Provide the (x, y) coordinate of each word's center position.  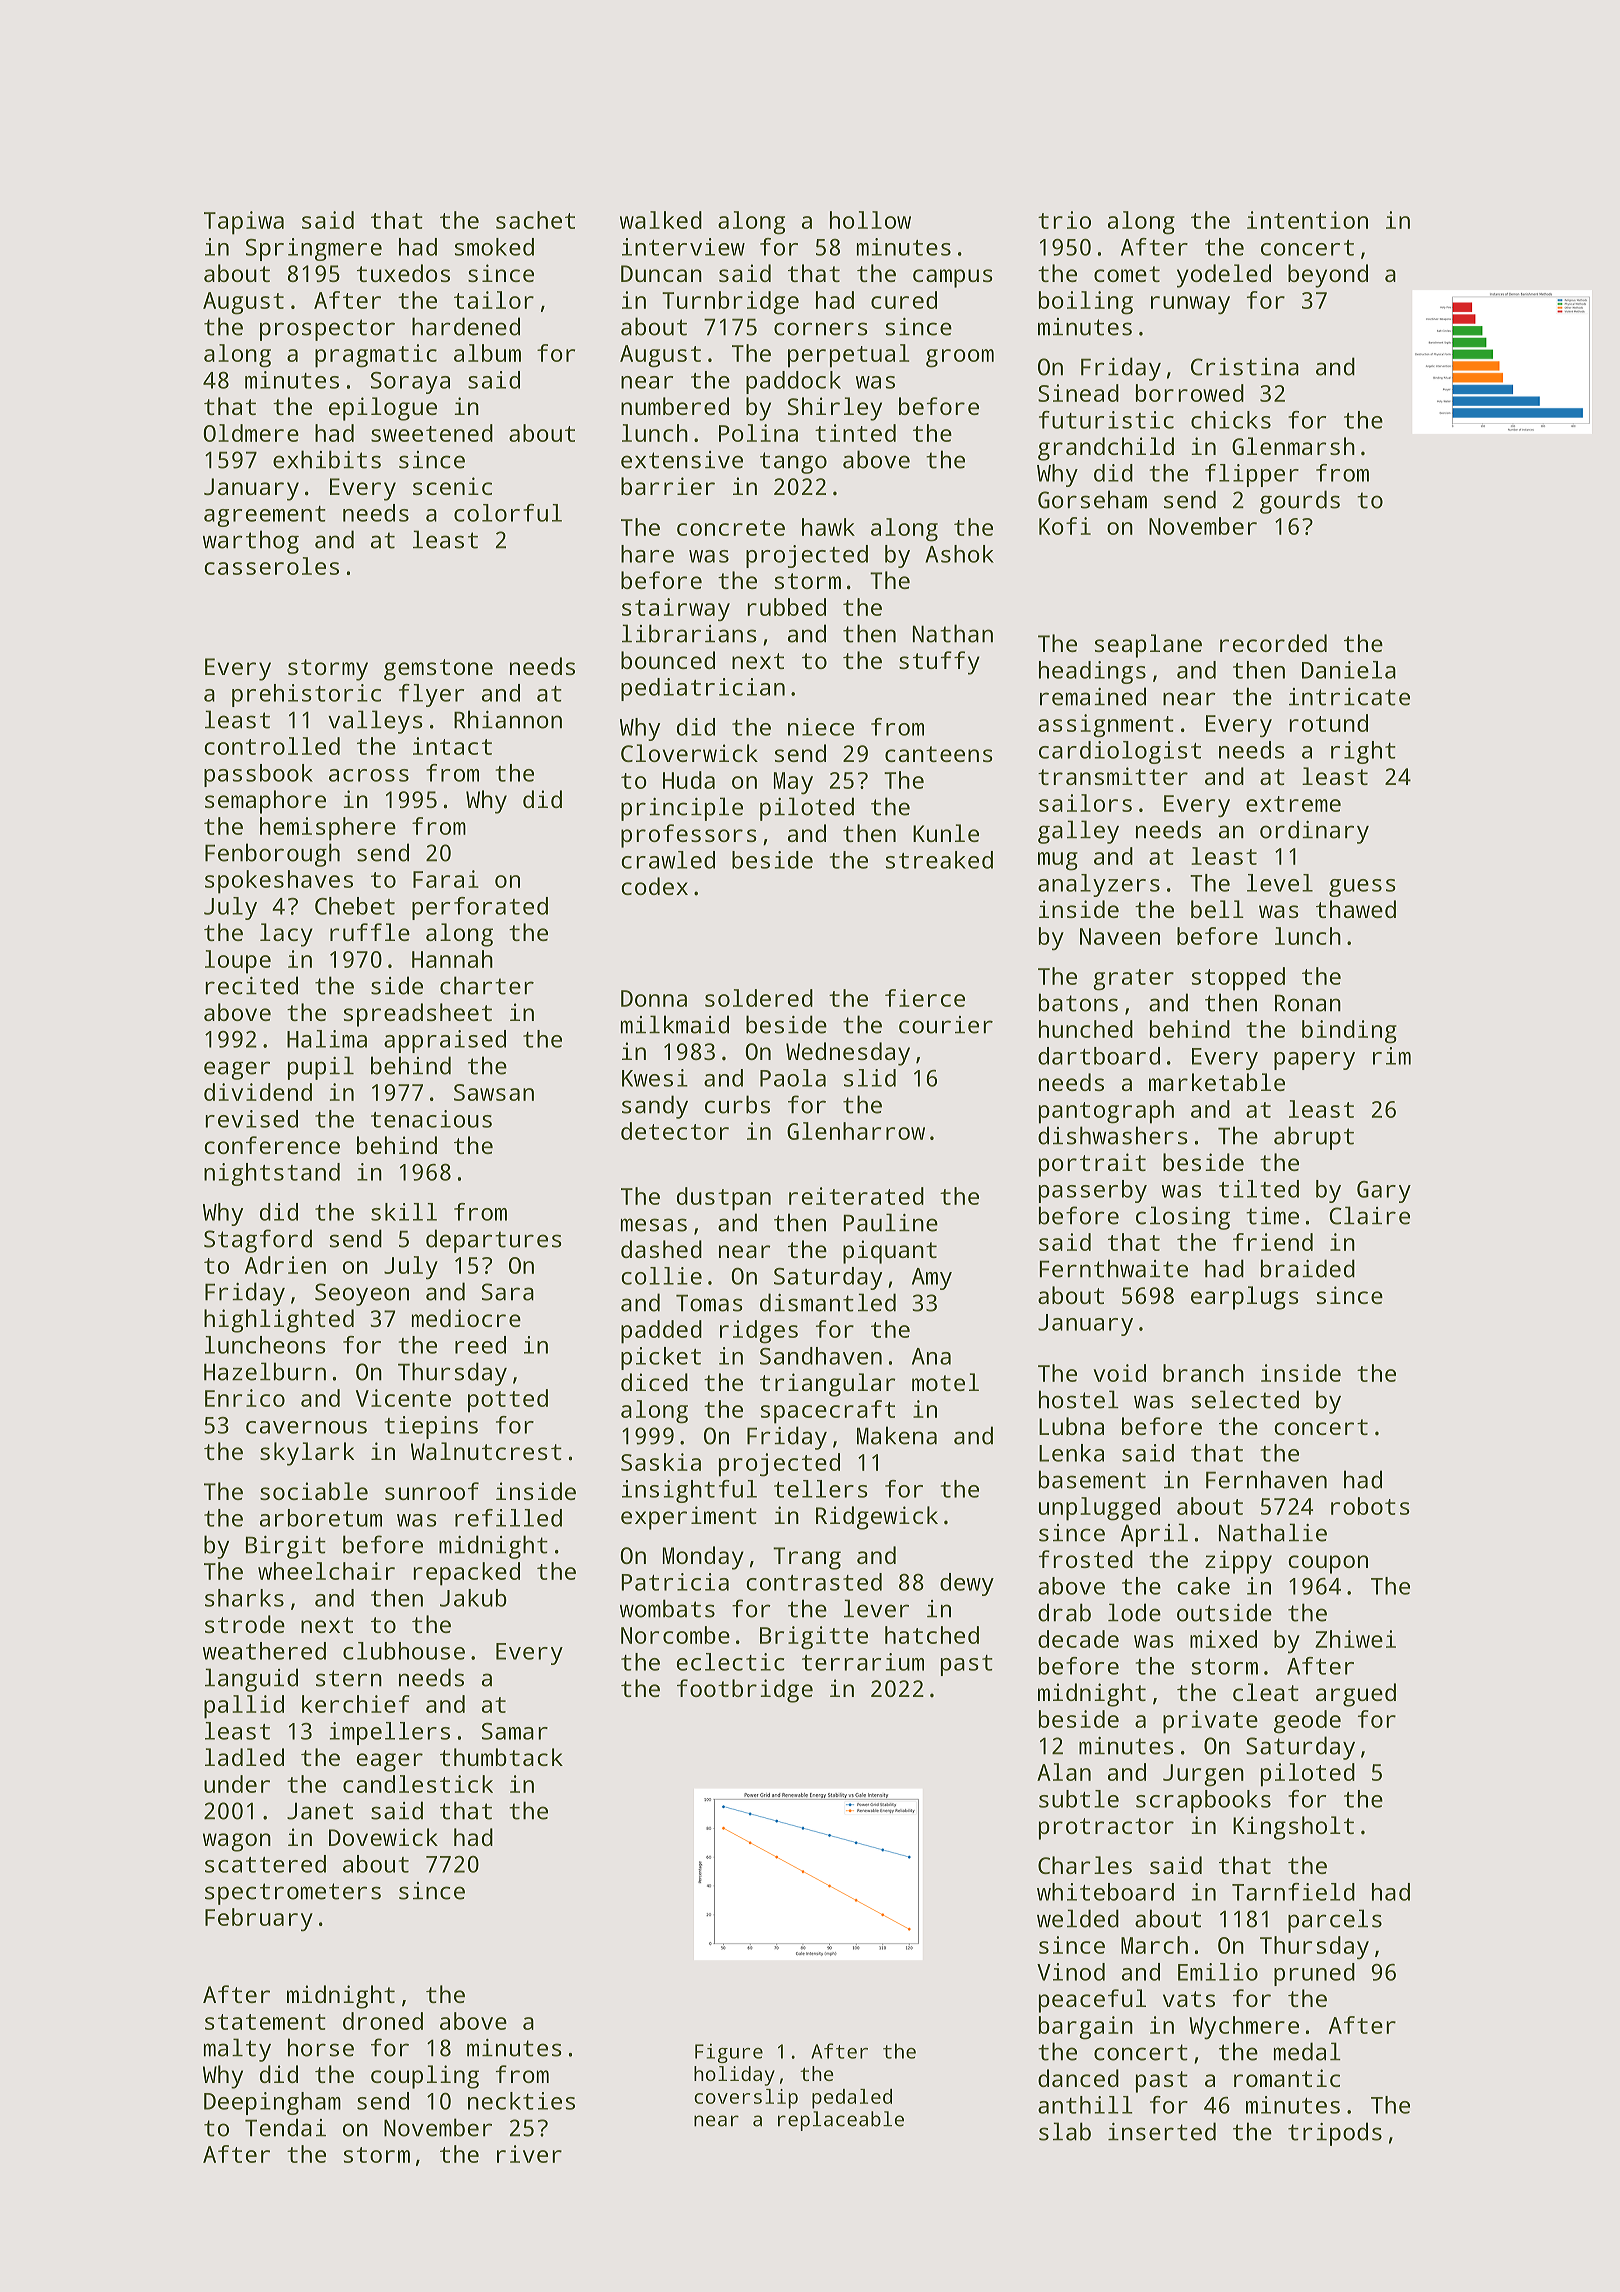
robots (1370, 1506)
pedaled (852, 2099)
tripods (1335, 2134)
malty (237, 2050)
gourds (1300, 502)
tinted (855, 433)
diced (654, 1382)
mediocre (466, 1318)
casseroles (271, 566)
